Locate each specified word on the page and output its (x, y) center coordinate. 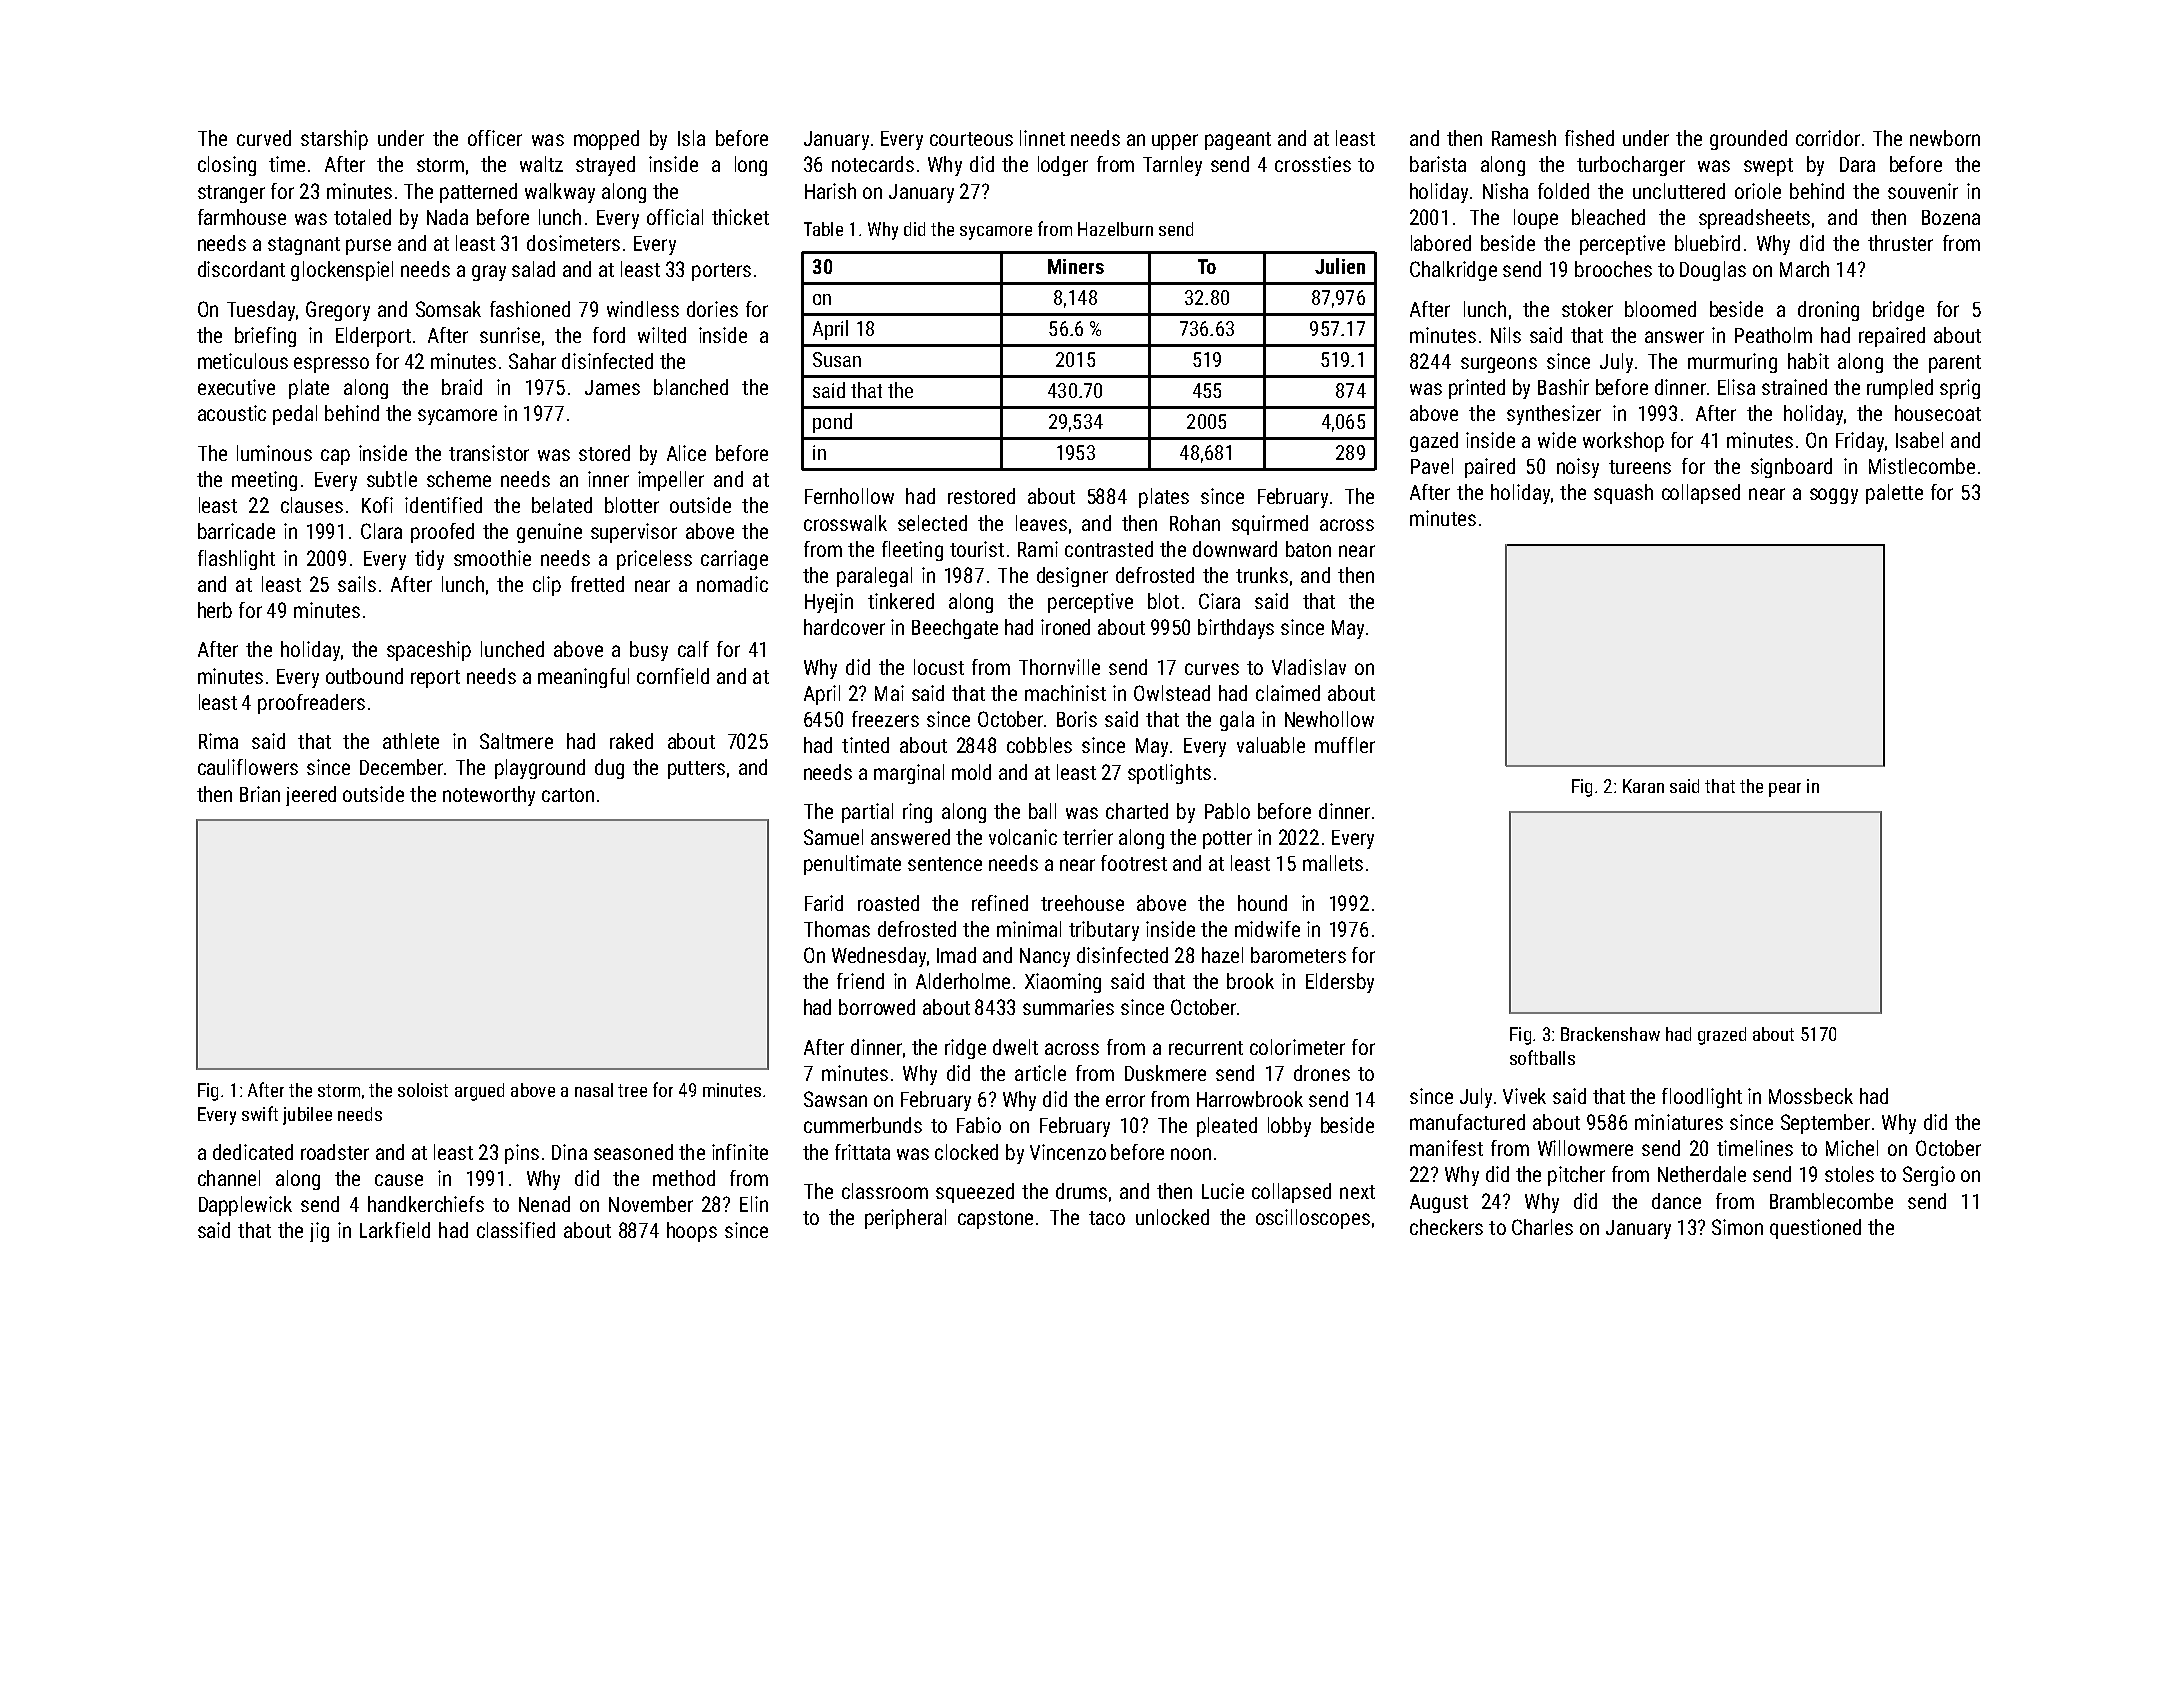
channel (229, 1178)
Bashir (1563, 387)
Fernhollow (849, 496)
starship (334, 140)
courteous (971, 139)
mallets (1333, 863)
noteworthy (489, 796)
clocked (966, 1152)
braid (462, 387)
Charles (1542, 1227)
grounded (1748, 140)
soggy (1834, 496)
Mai (889, 693)
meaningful (583, 678)
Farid (824, 903)
